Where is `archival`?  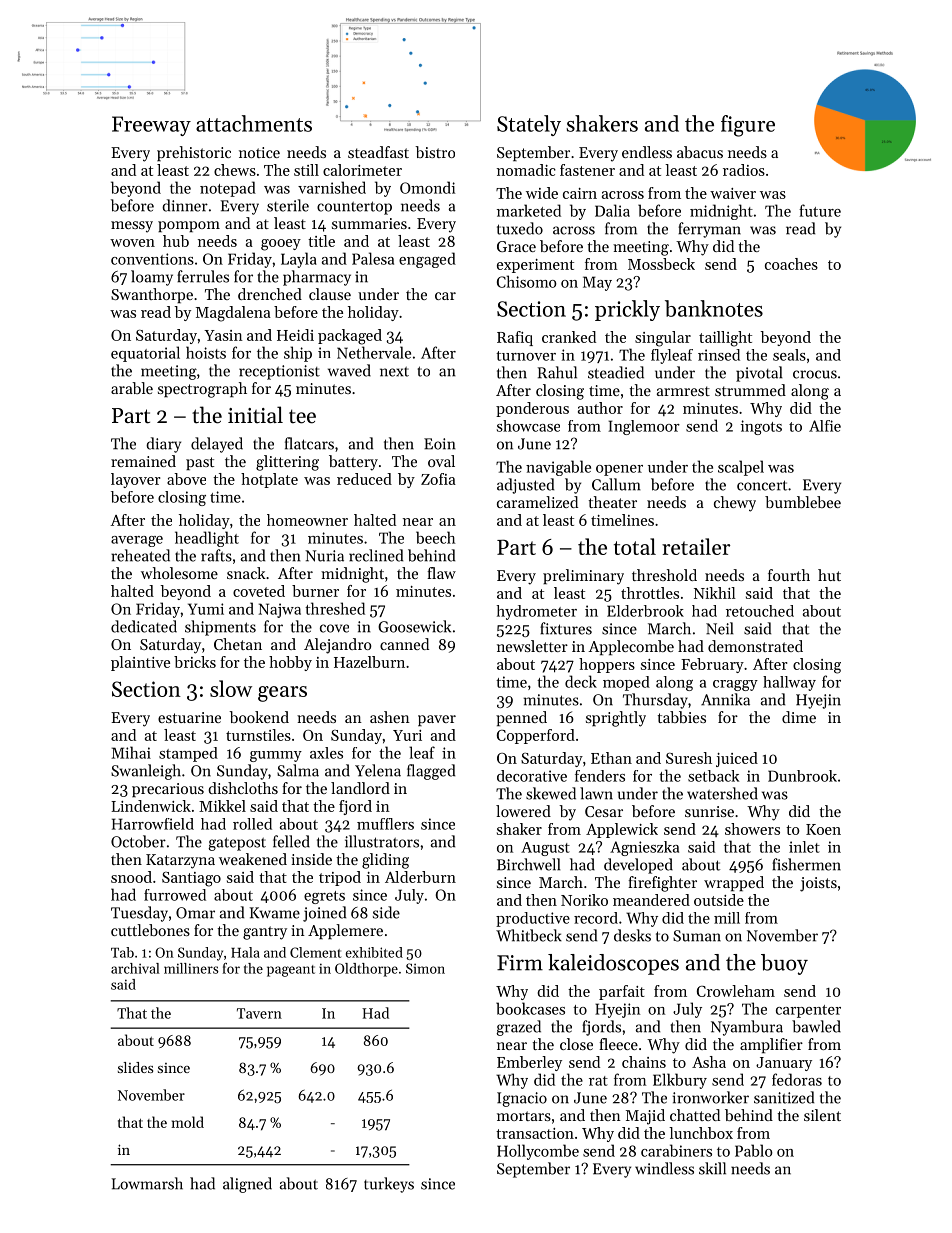
archival is located at coordinates (135, 968).
